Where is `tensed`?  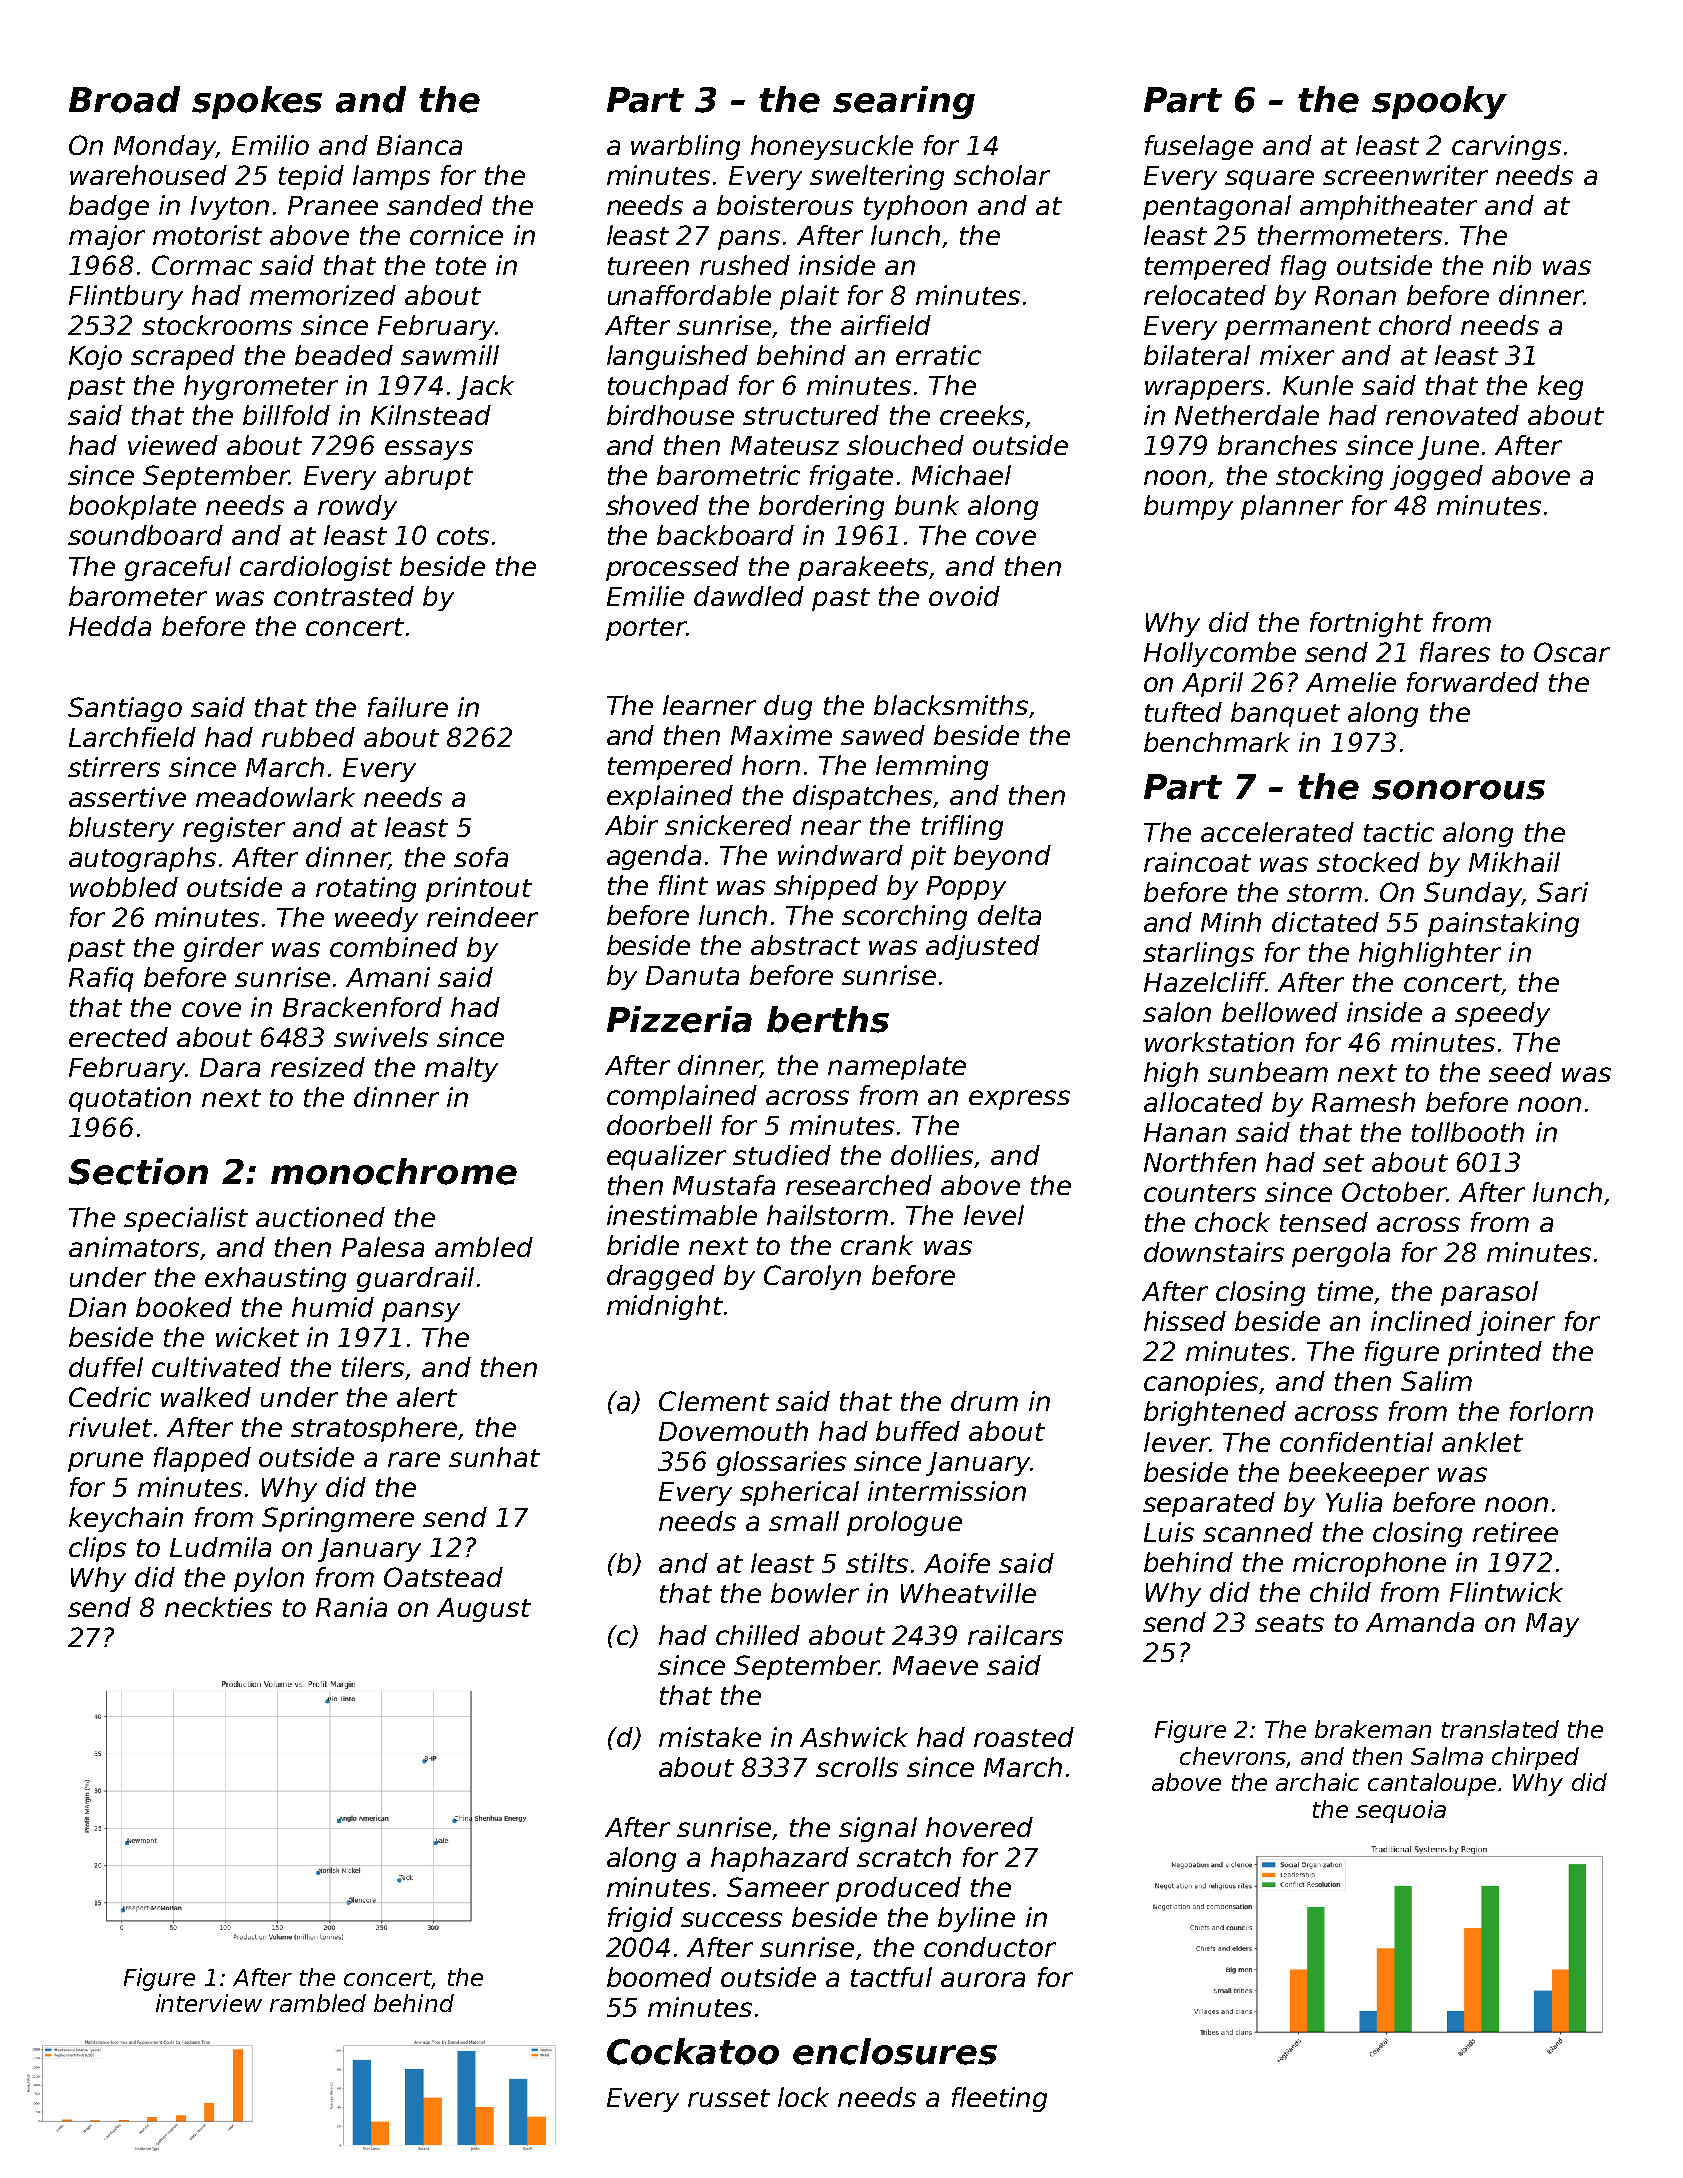 tensed is located at coordinates (1324, 1222).
